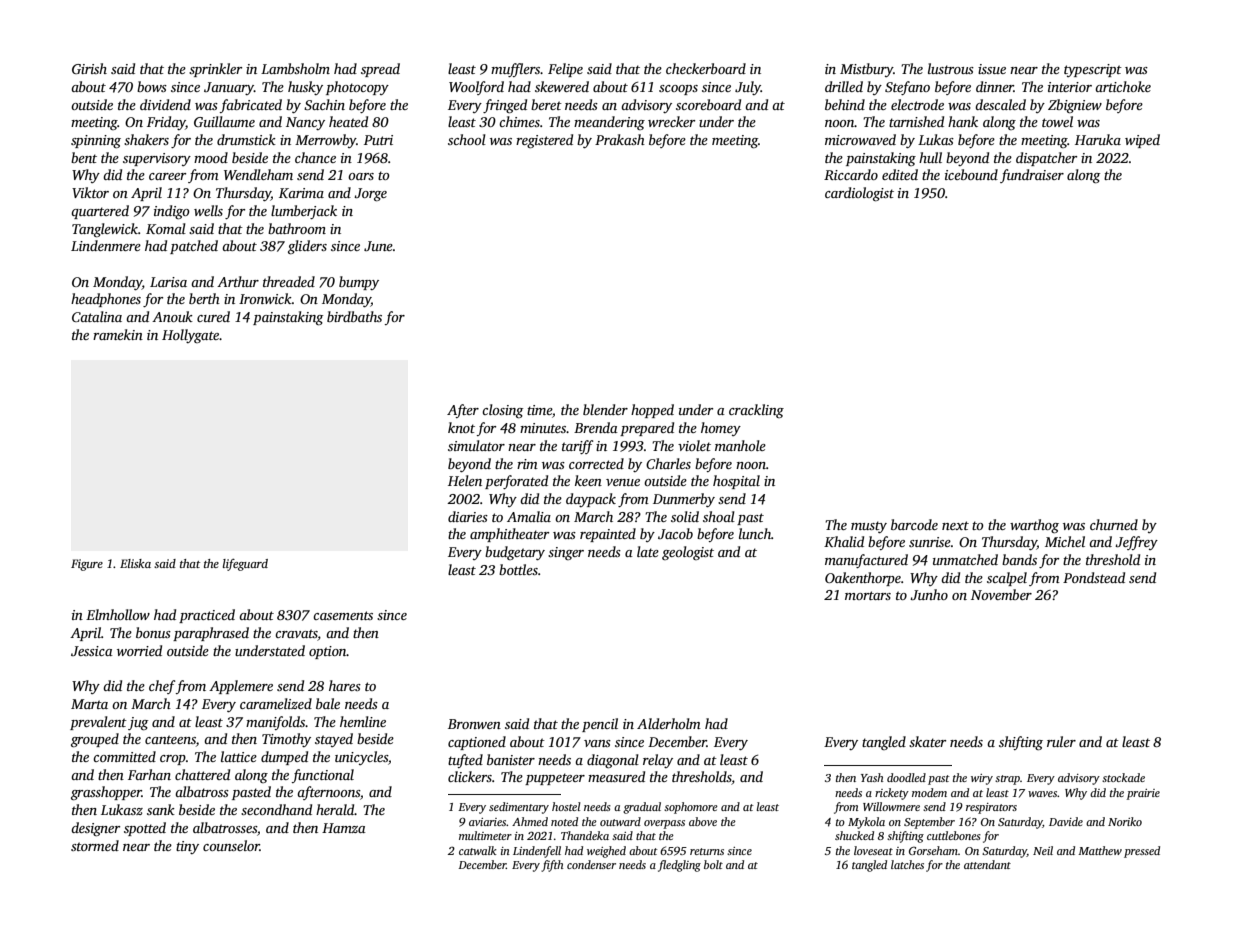 This page has width=1233, height=952. I want to click on edited, so click(900, 174).
